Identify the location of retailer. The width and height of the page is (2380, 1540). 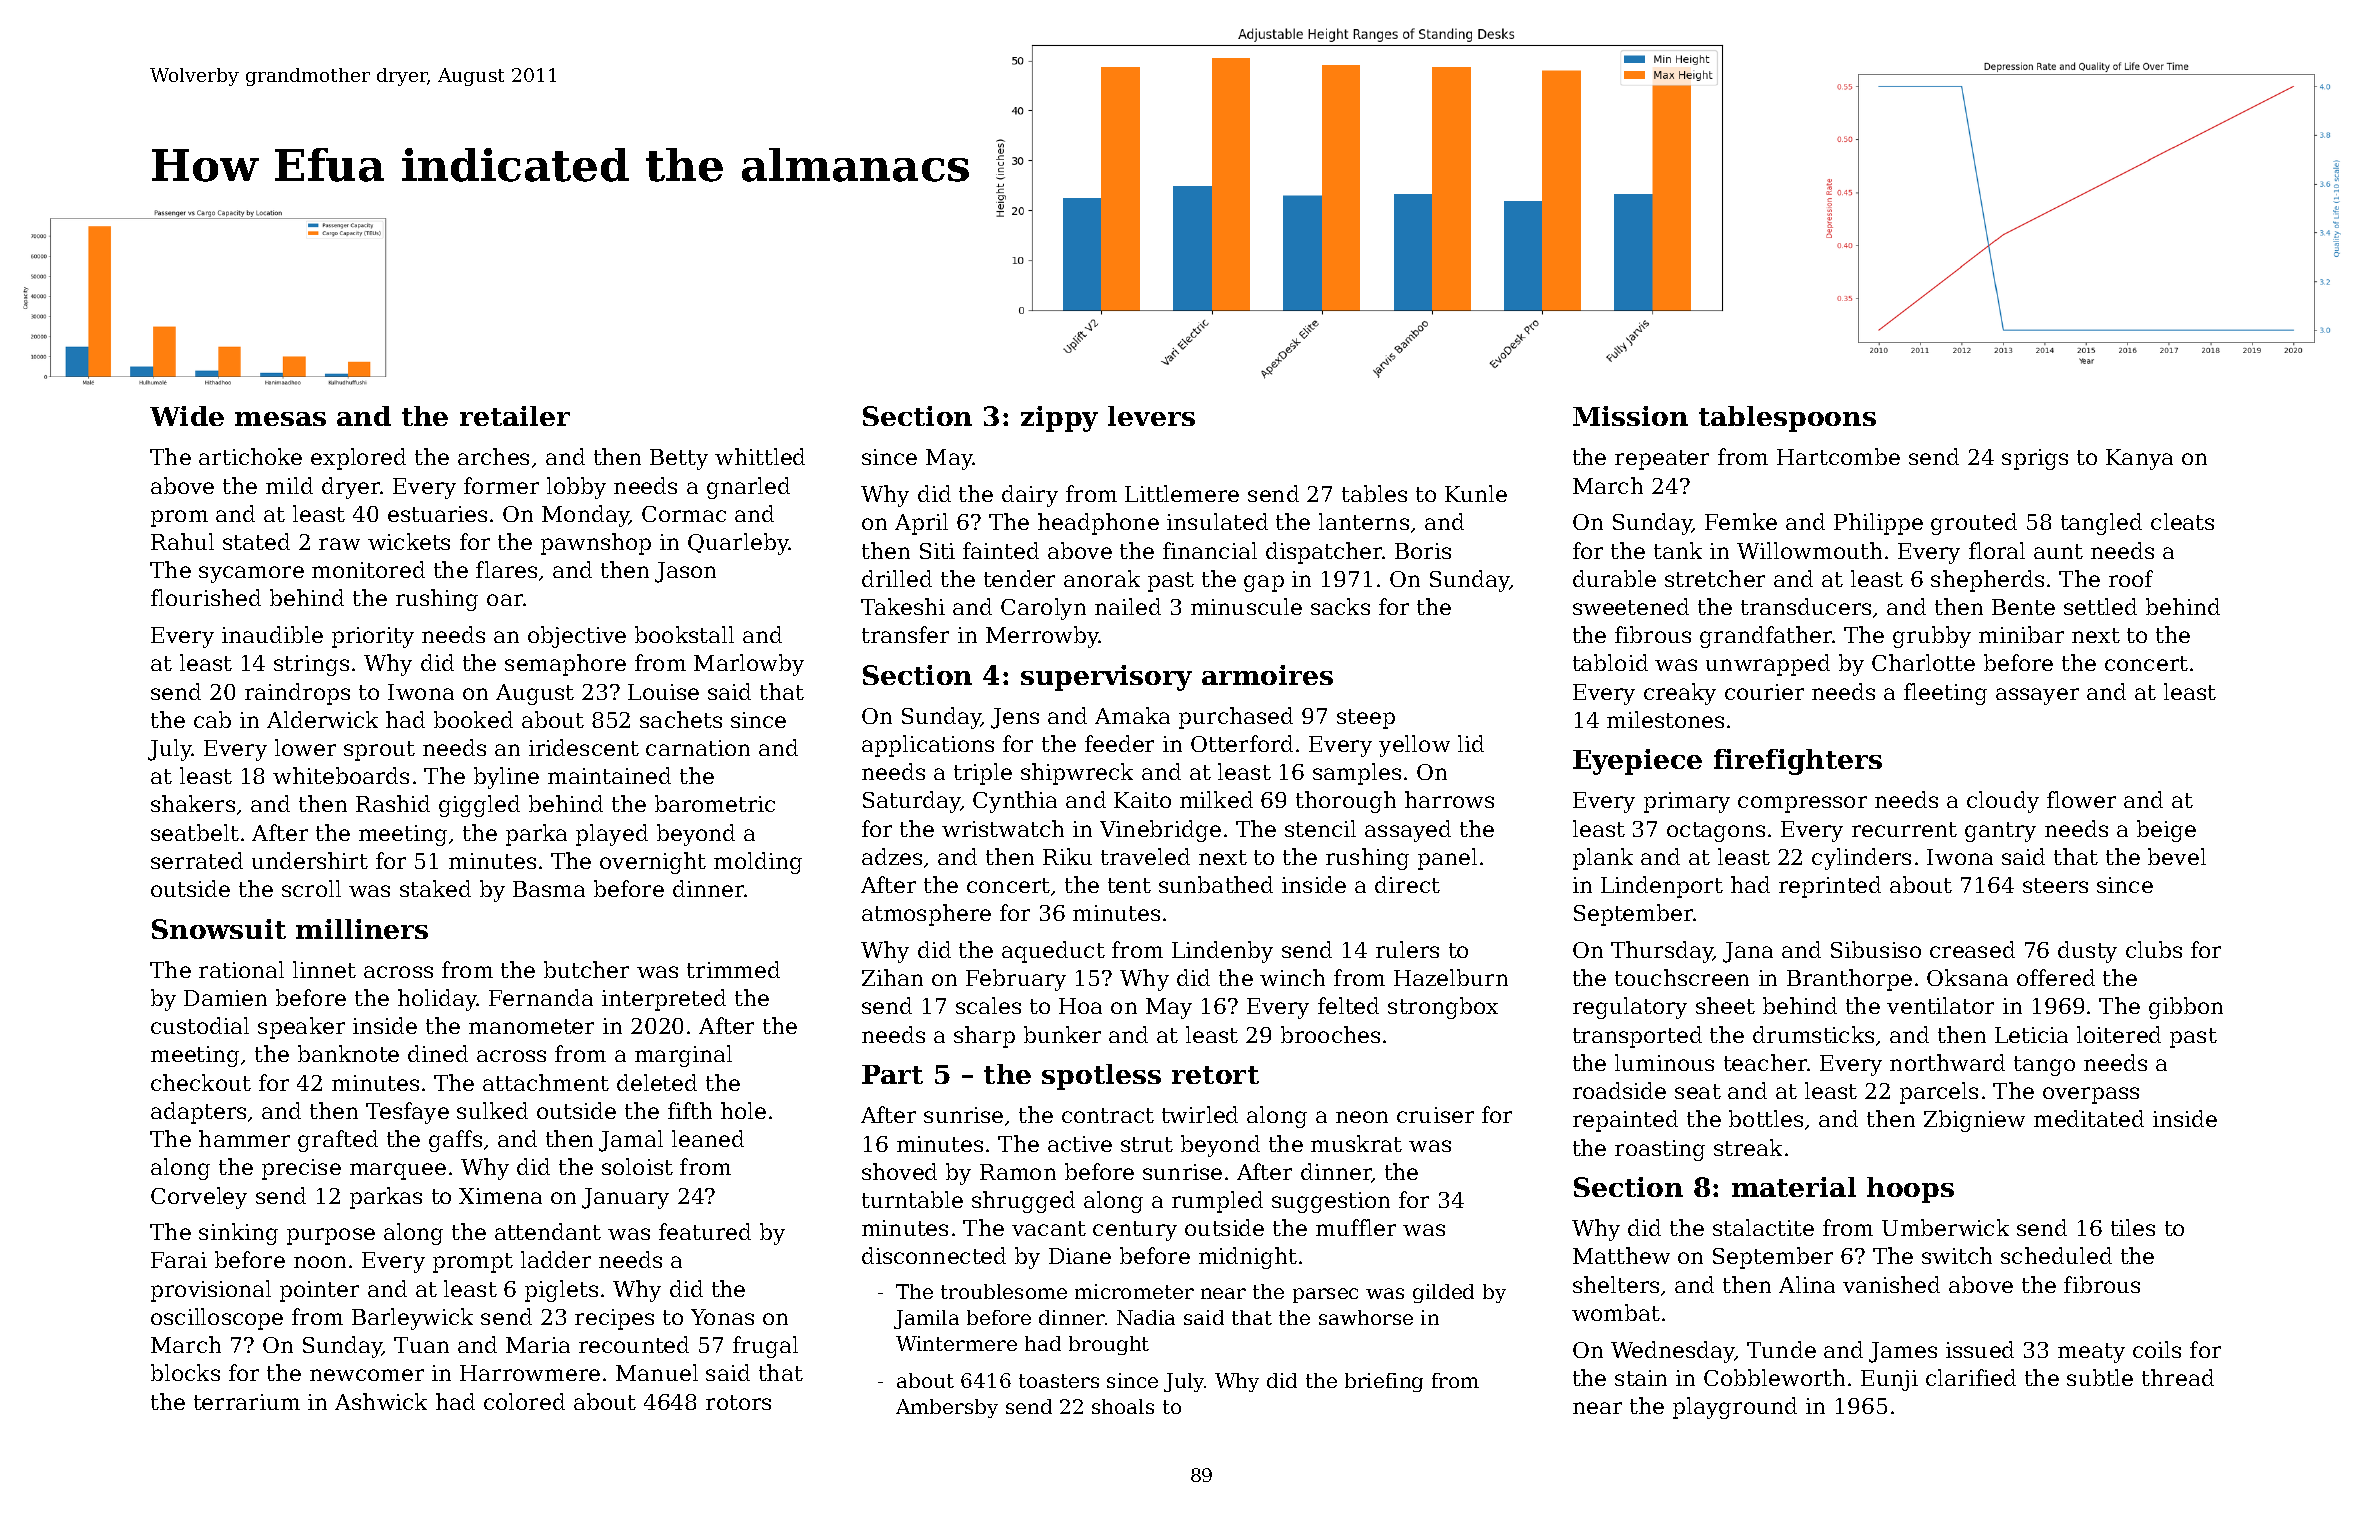
(515, 416).
